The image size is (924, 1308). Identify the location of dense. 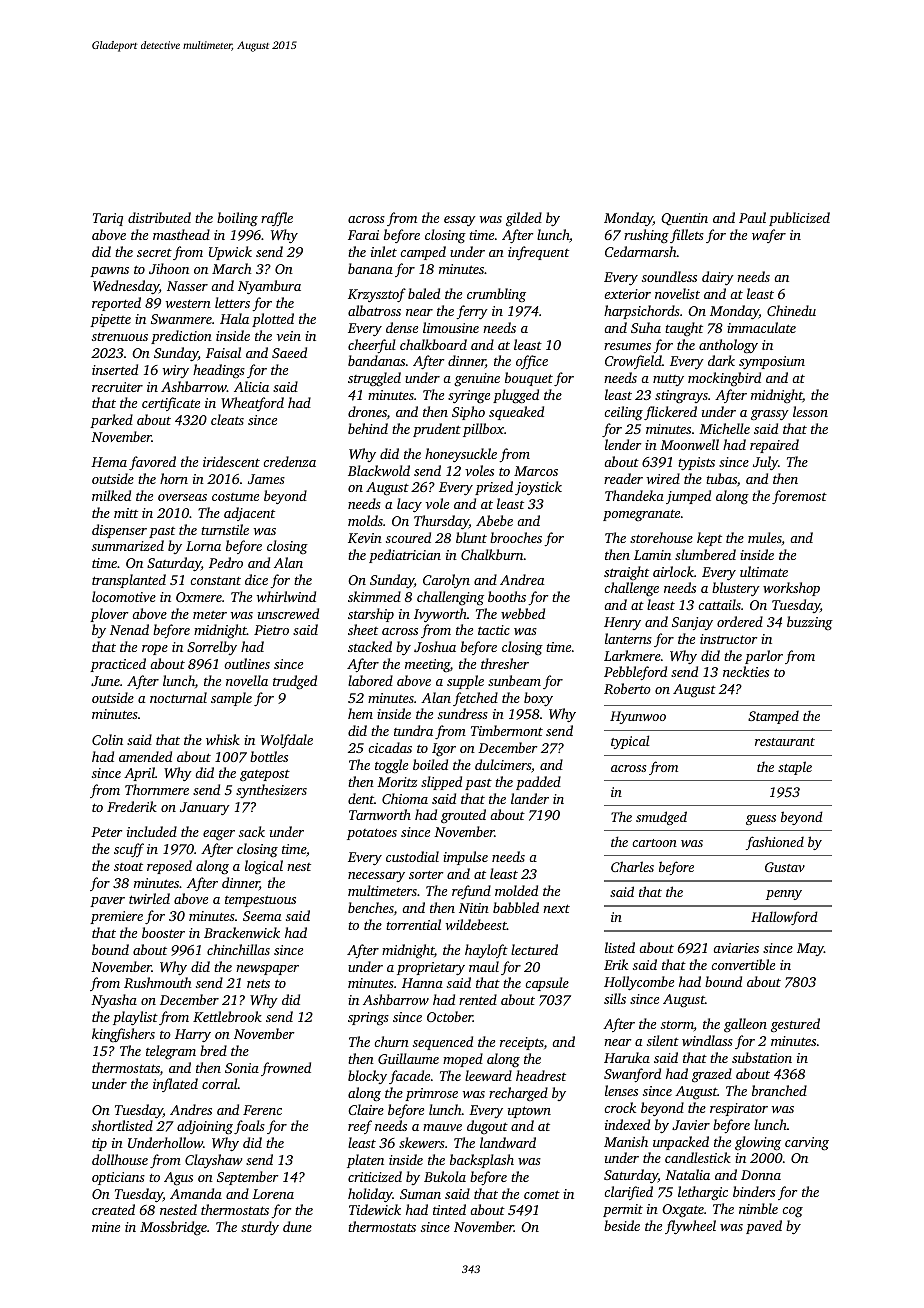
(402, 327).
